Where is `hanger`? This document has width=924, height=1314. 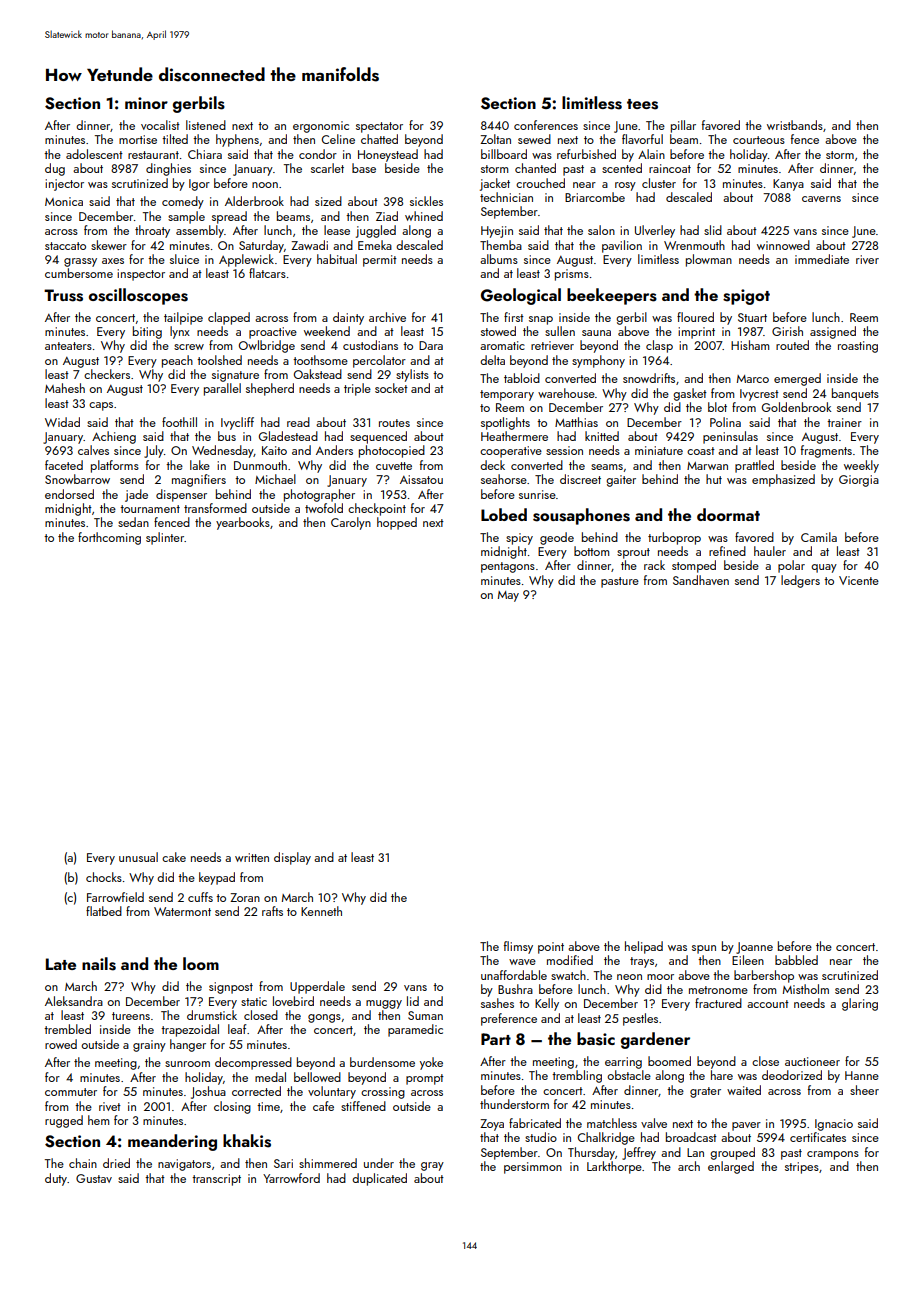 hanger is located at coordinates (188, 1045).
